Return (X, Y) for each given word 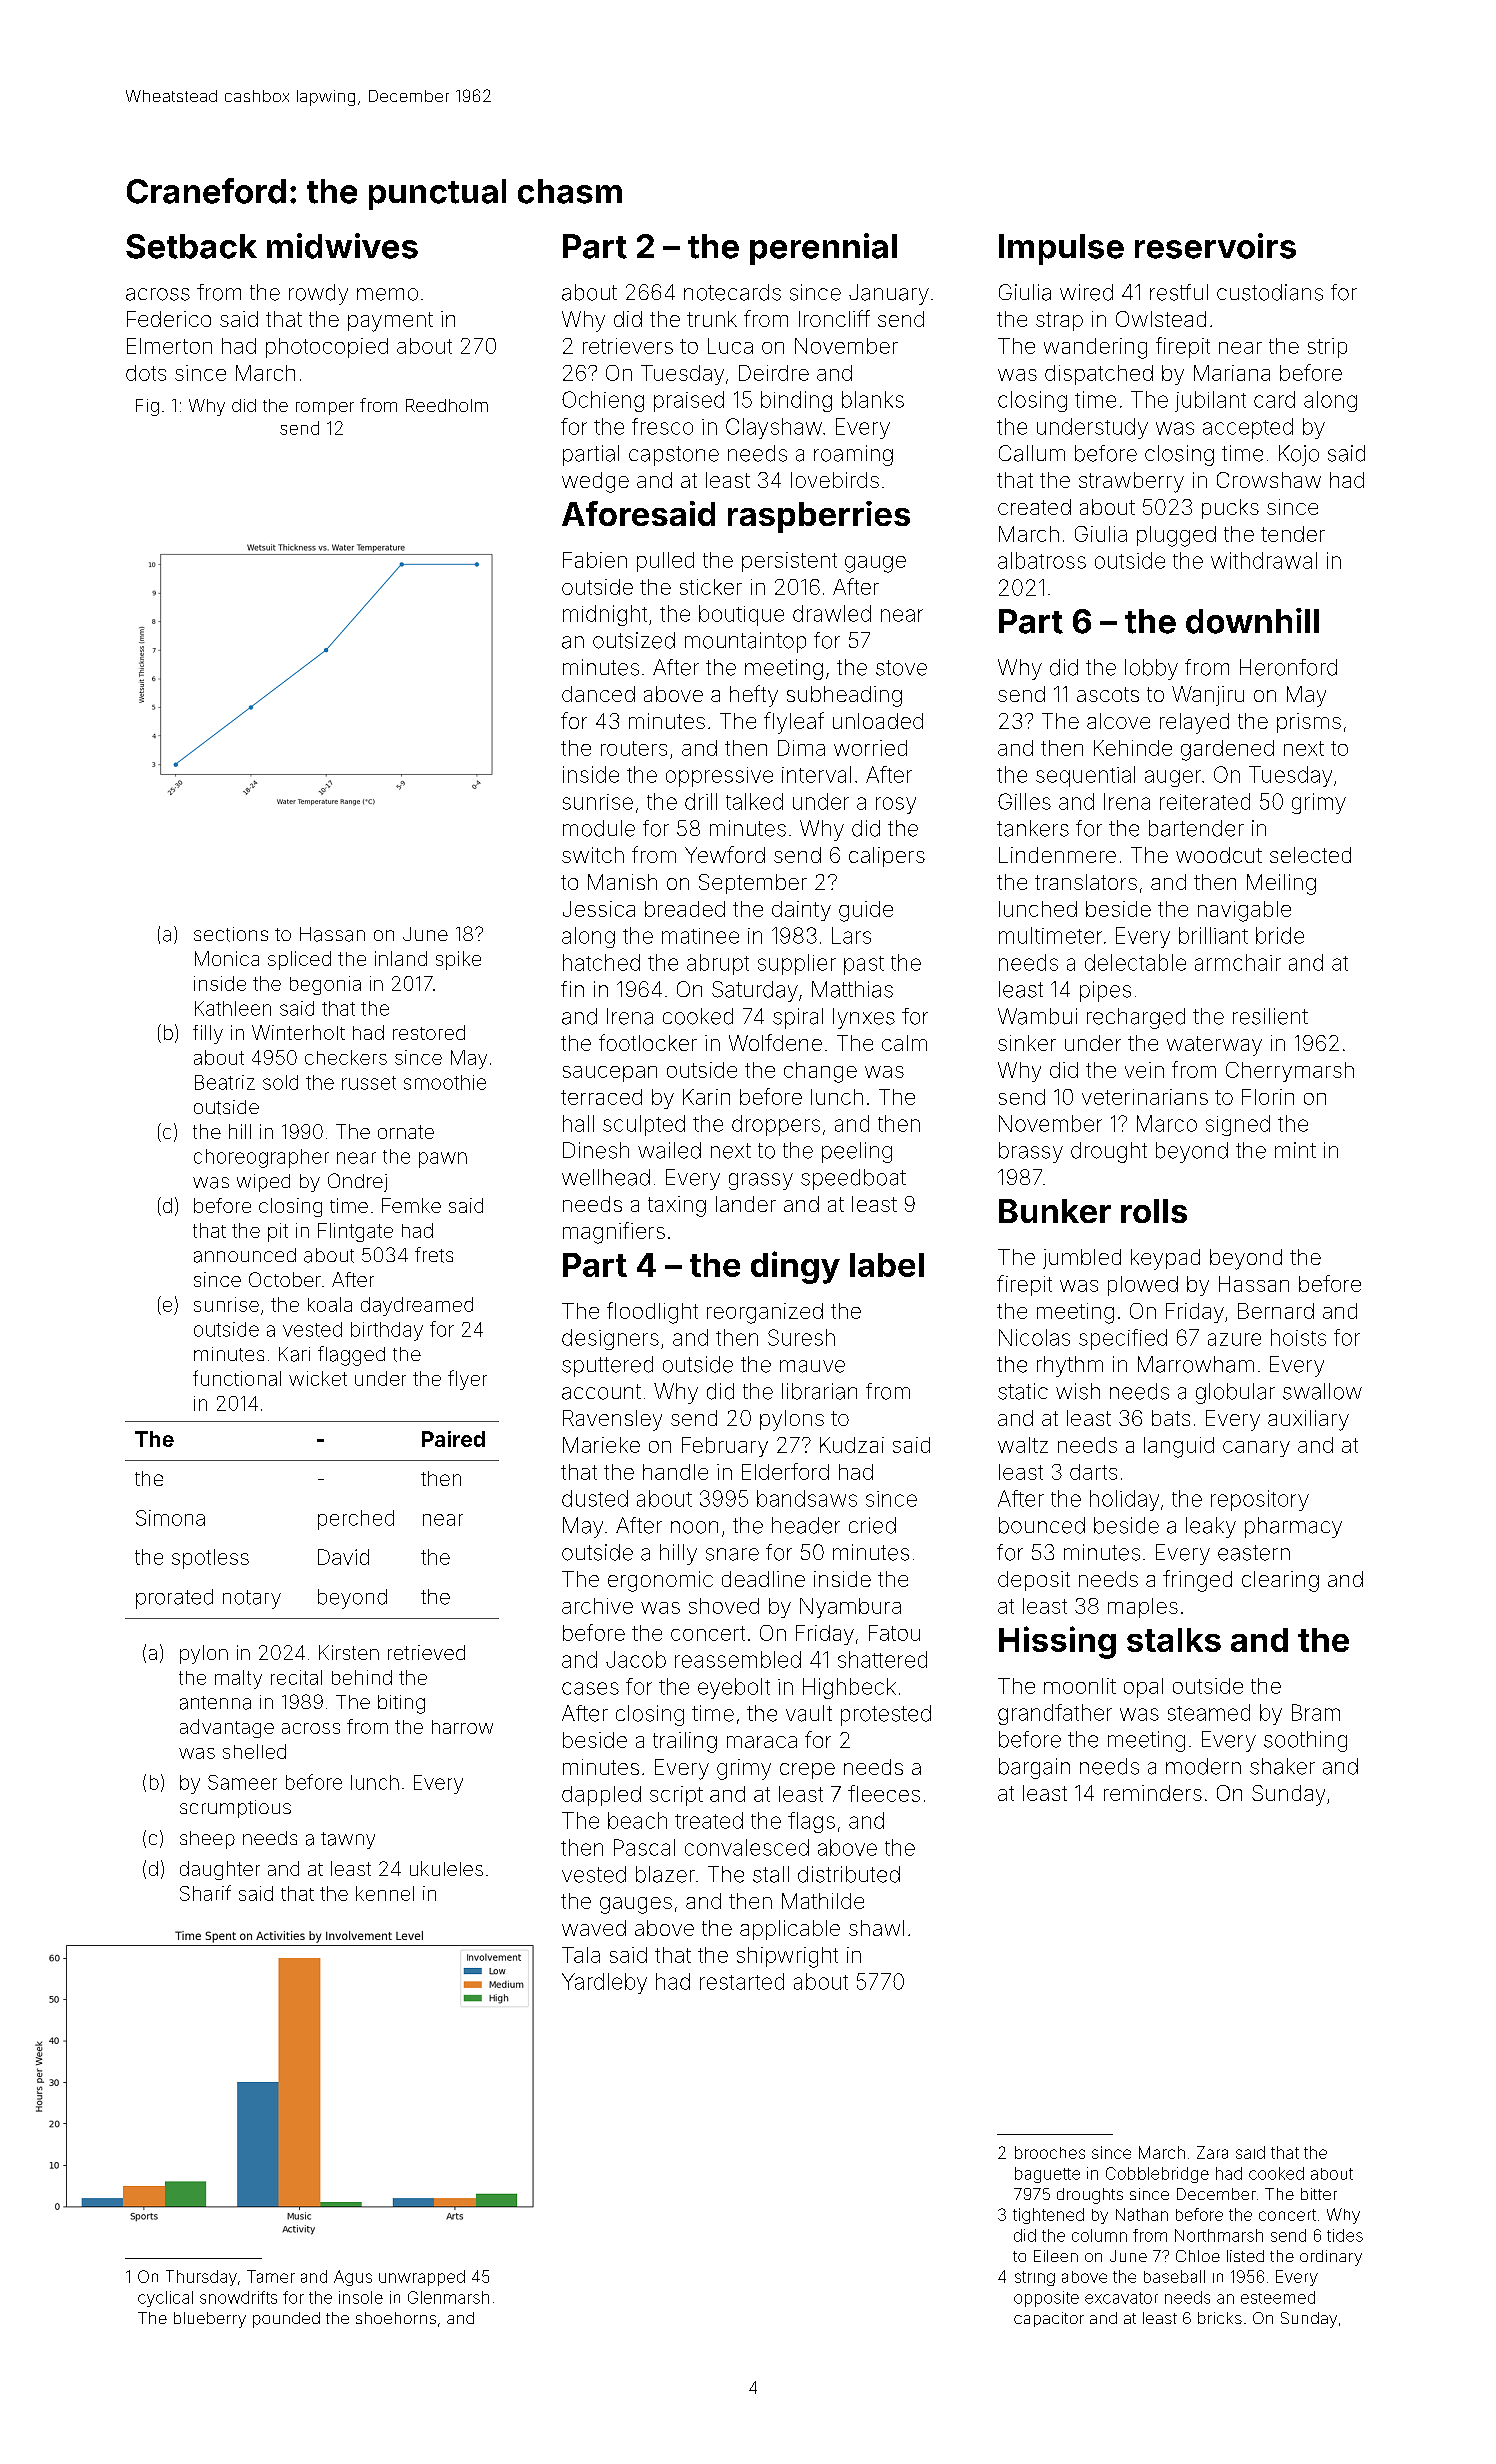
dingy (795, 1267)
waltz (1023, 1445)
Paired (453, 1439)
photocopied (327, 348)
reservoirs (1215, 246)
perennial (823, 249)
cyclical (165, 2299)
